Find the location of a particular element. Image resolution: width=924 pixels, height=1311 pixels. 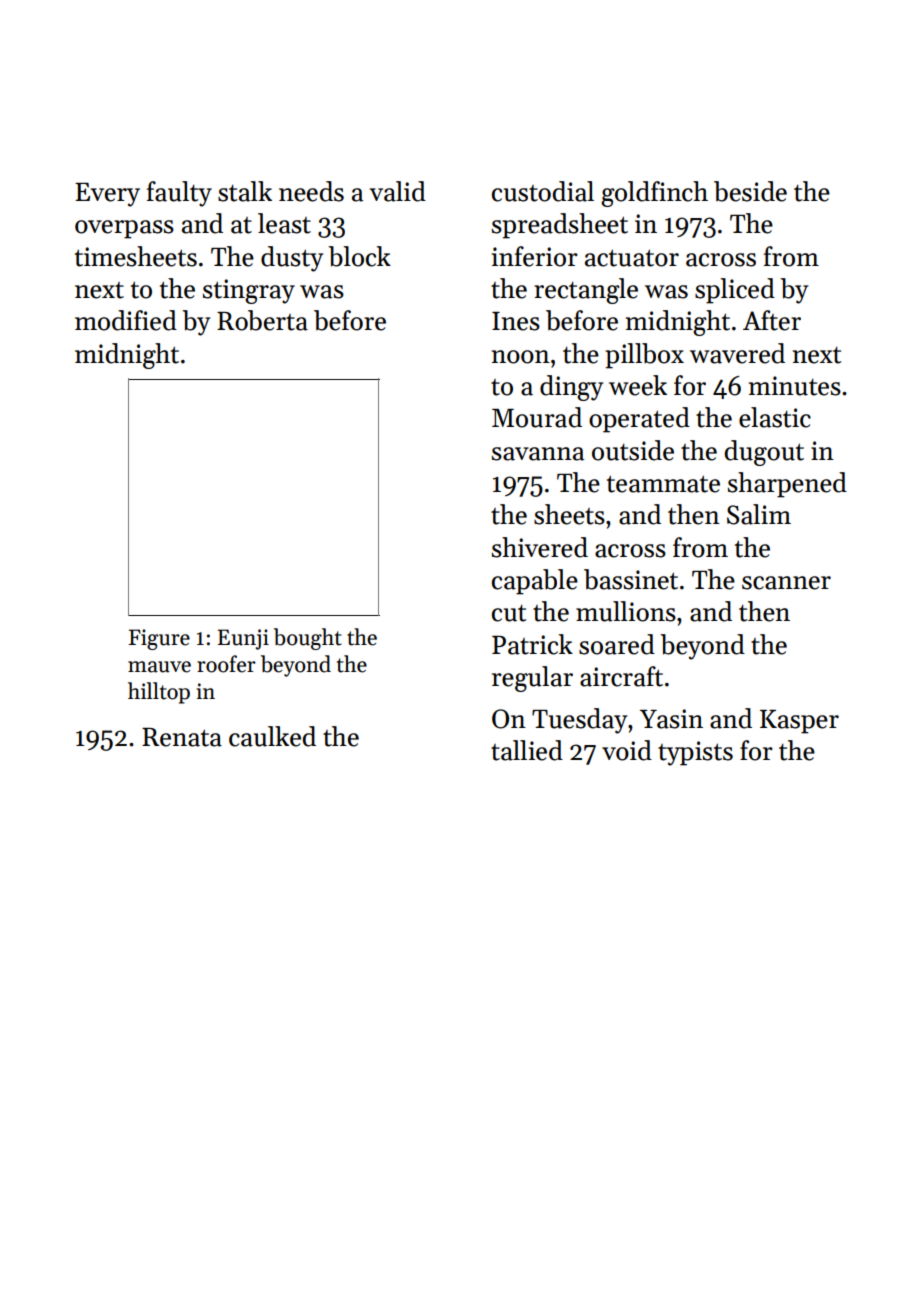

needs is located at coordinates (311, 191).
